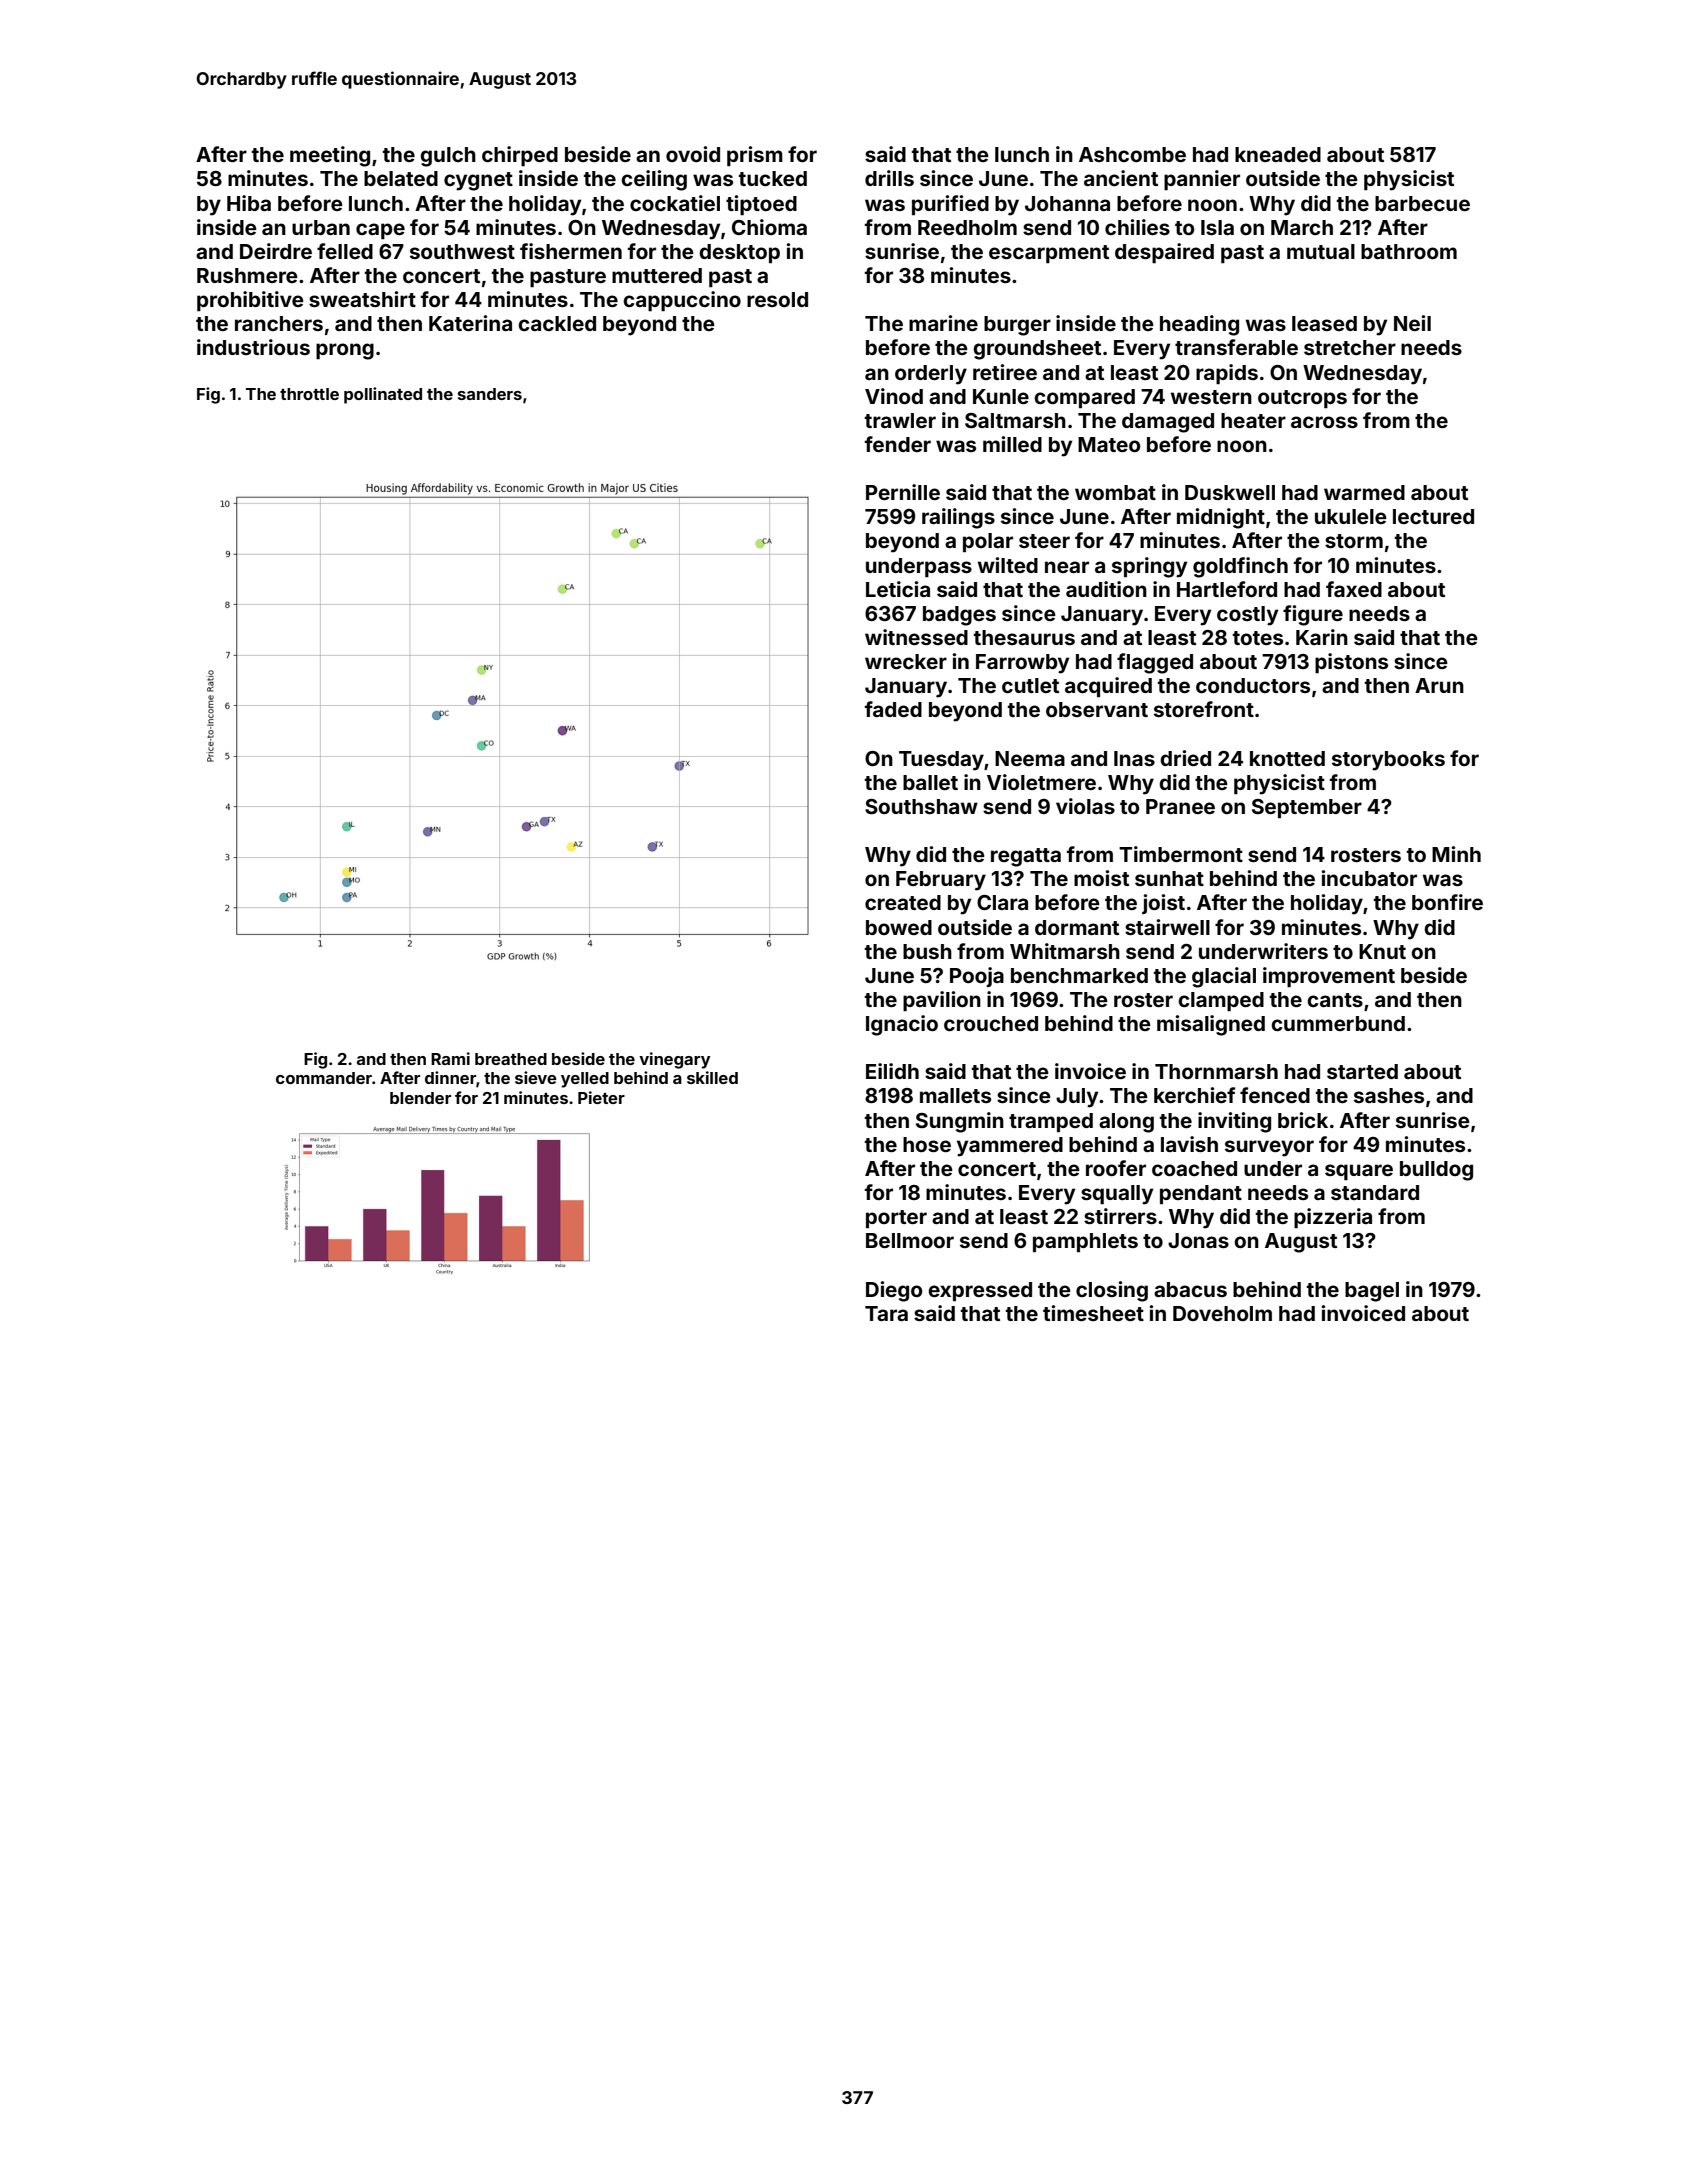  What do you see at coordinates (1364, 492) in the screenshot?
I see `warmed` at bounding box center [1364, 492].
